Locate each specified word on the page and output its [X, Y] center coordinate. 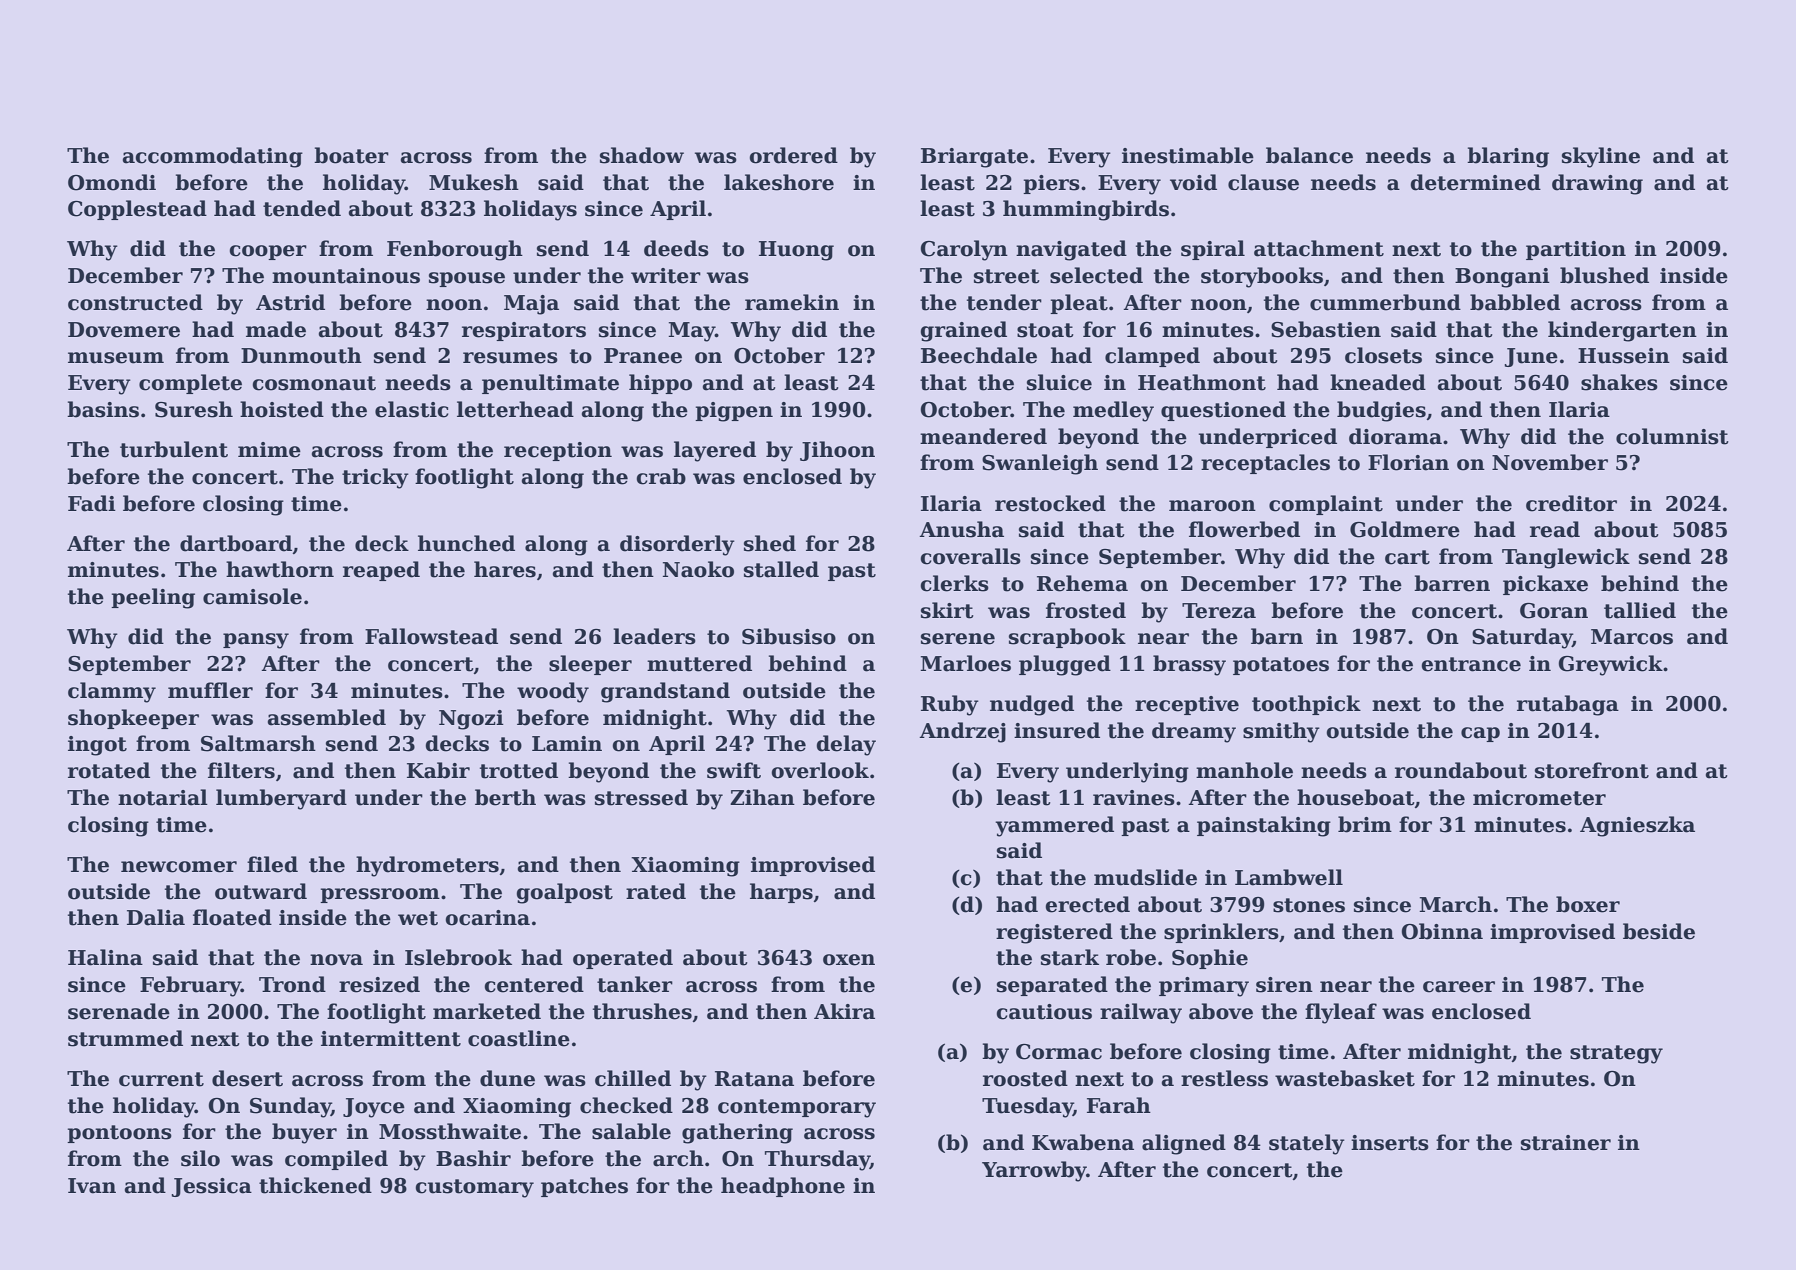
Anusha [961, 529]
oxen [849, 960]
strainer [1566, 1143]
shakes [1619, 382]
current [161, 1079]
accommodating [213, 157]
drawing [1597, 184]
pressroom [380, 895]
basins [103, 409]
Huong [796, 251]
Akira [844, 1011]
